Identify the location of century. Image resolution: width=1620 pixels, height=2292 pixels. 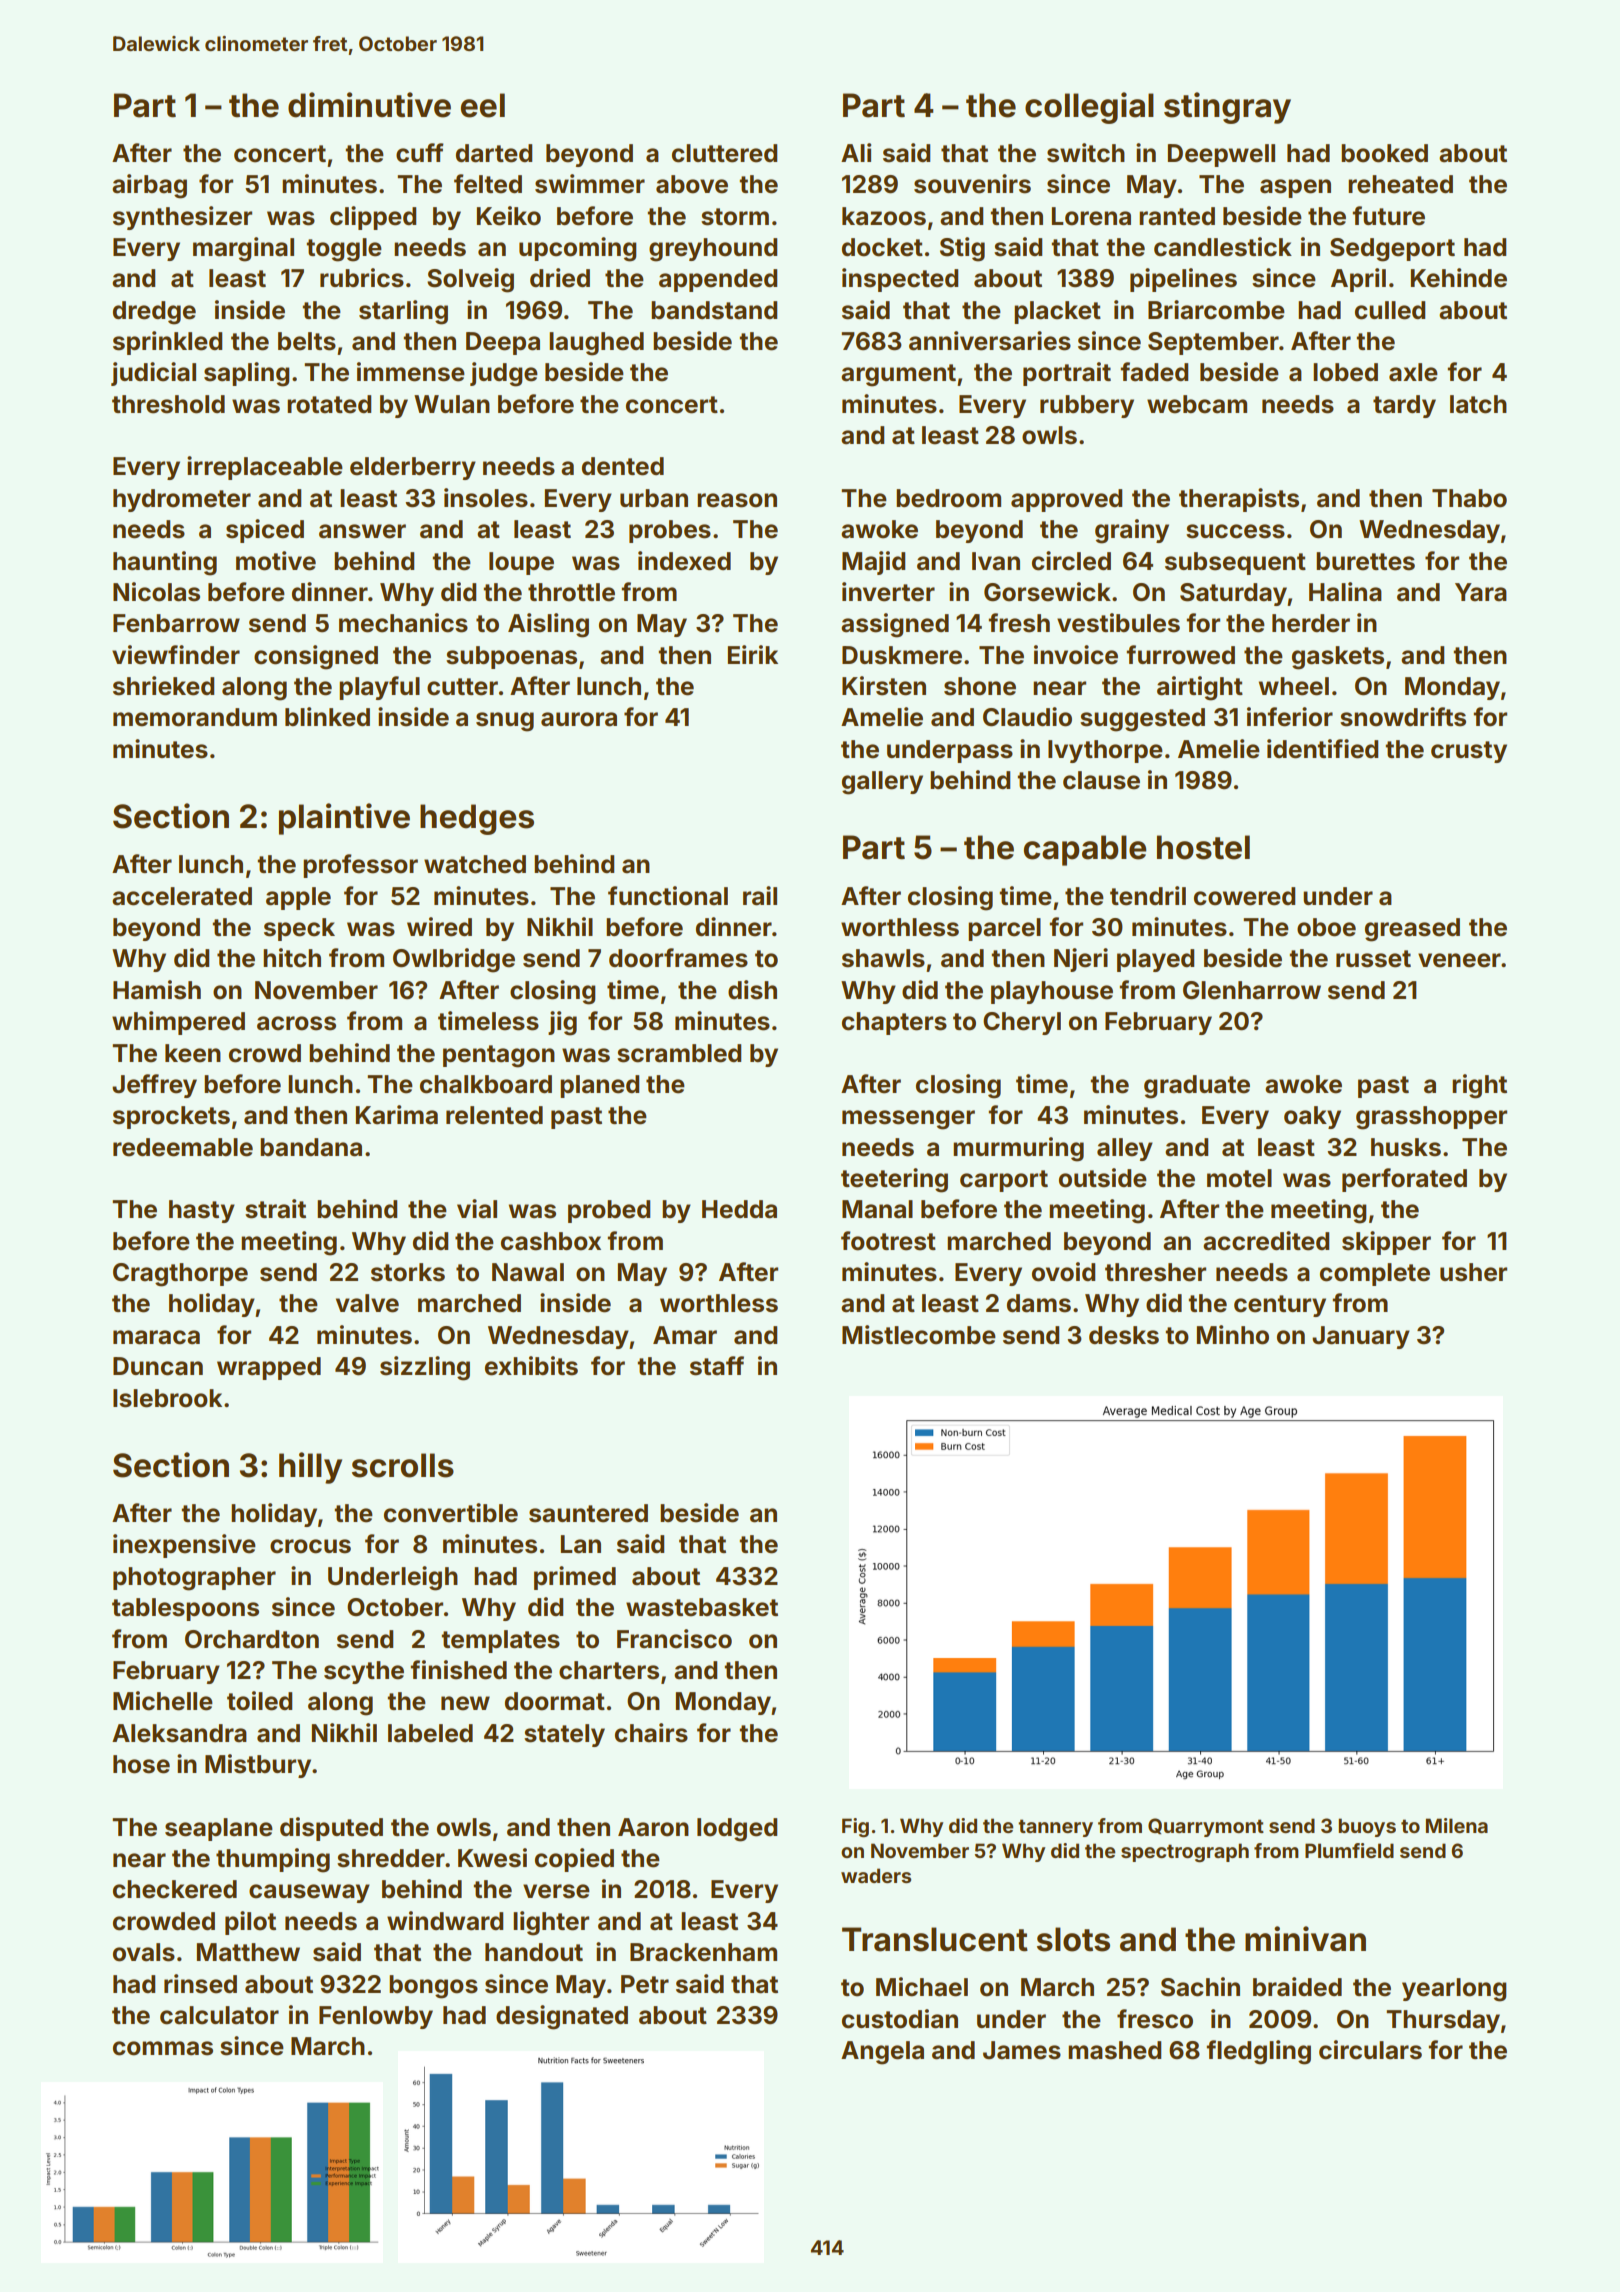
(1280, 1306).
